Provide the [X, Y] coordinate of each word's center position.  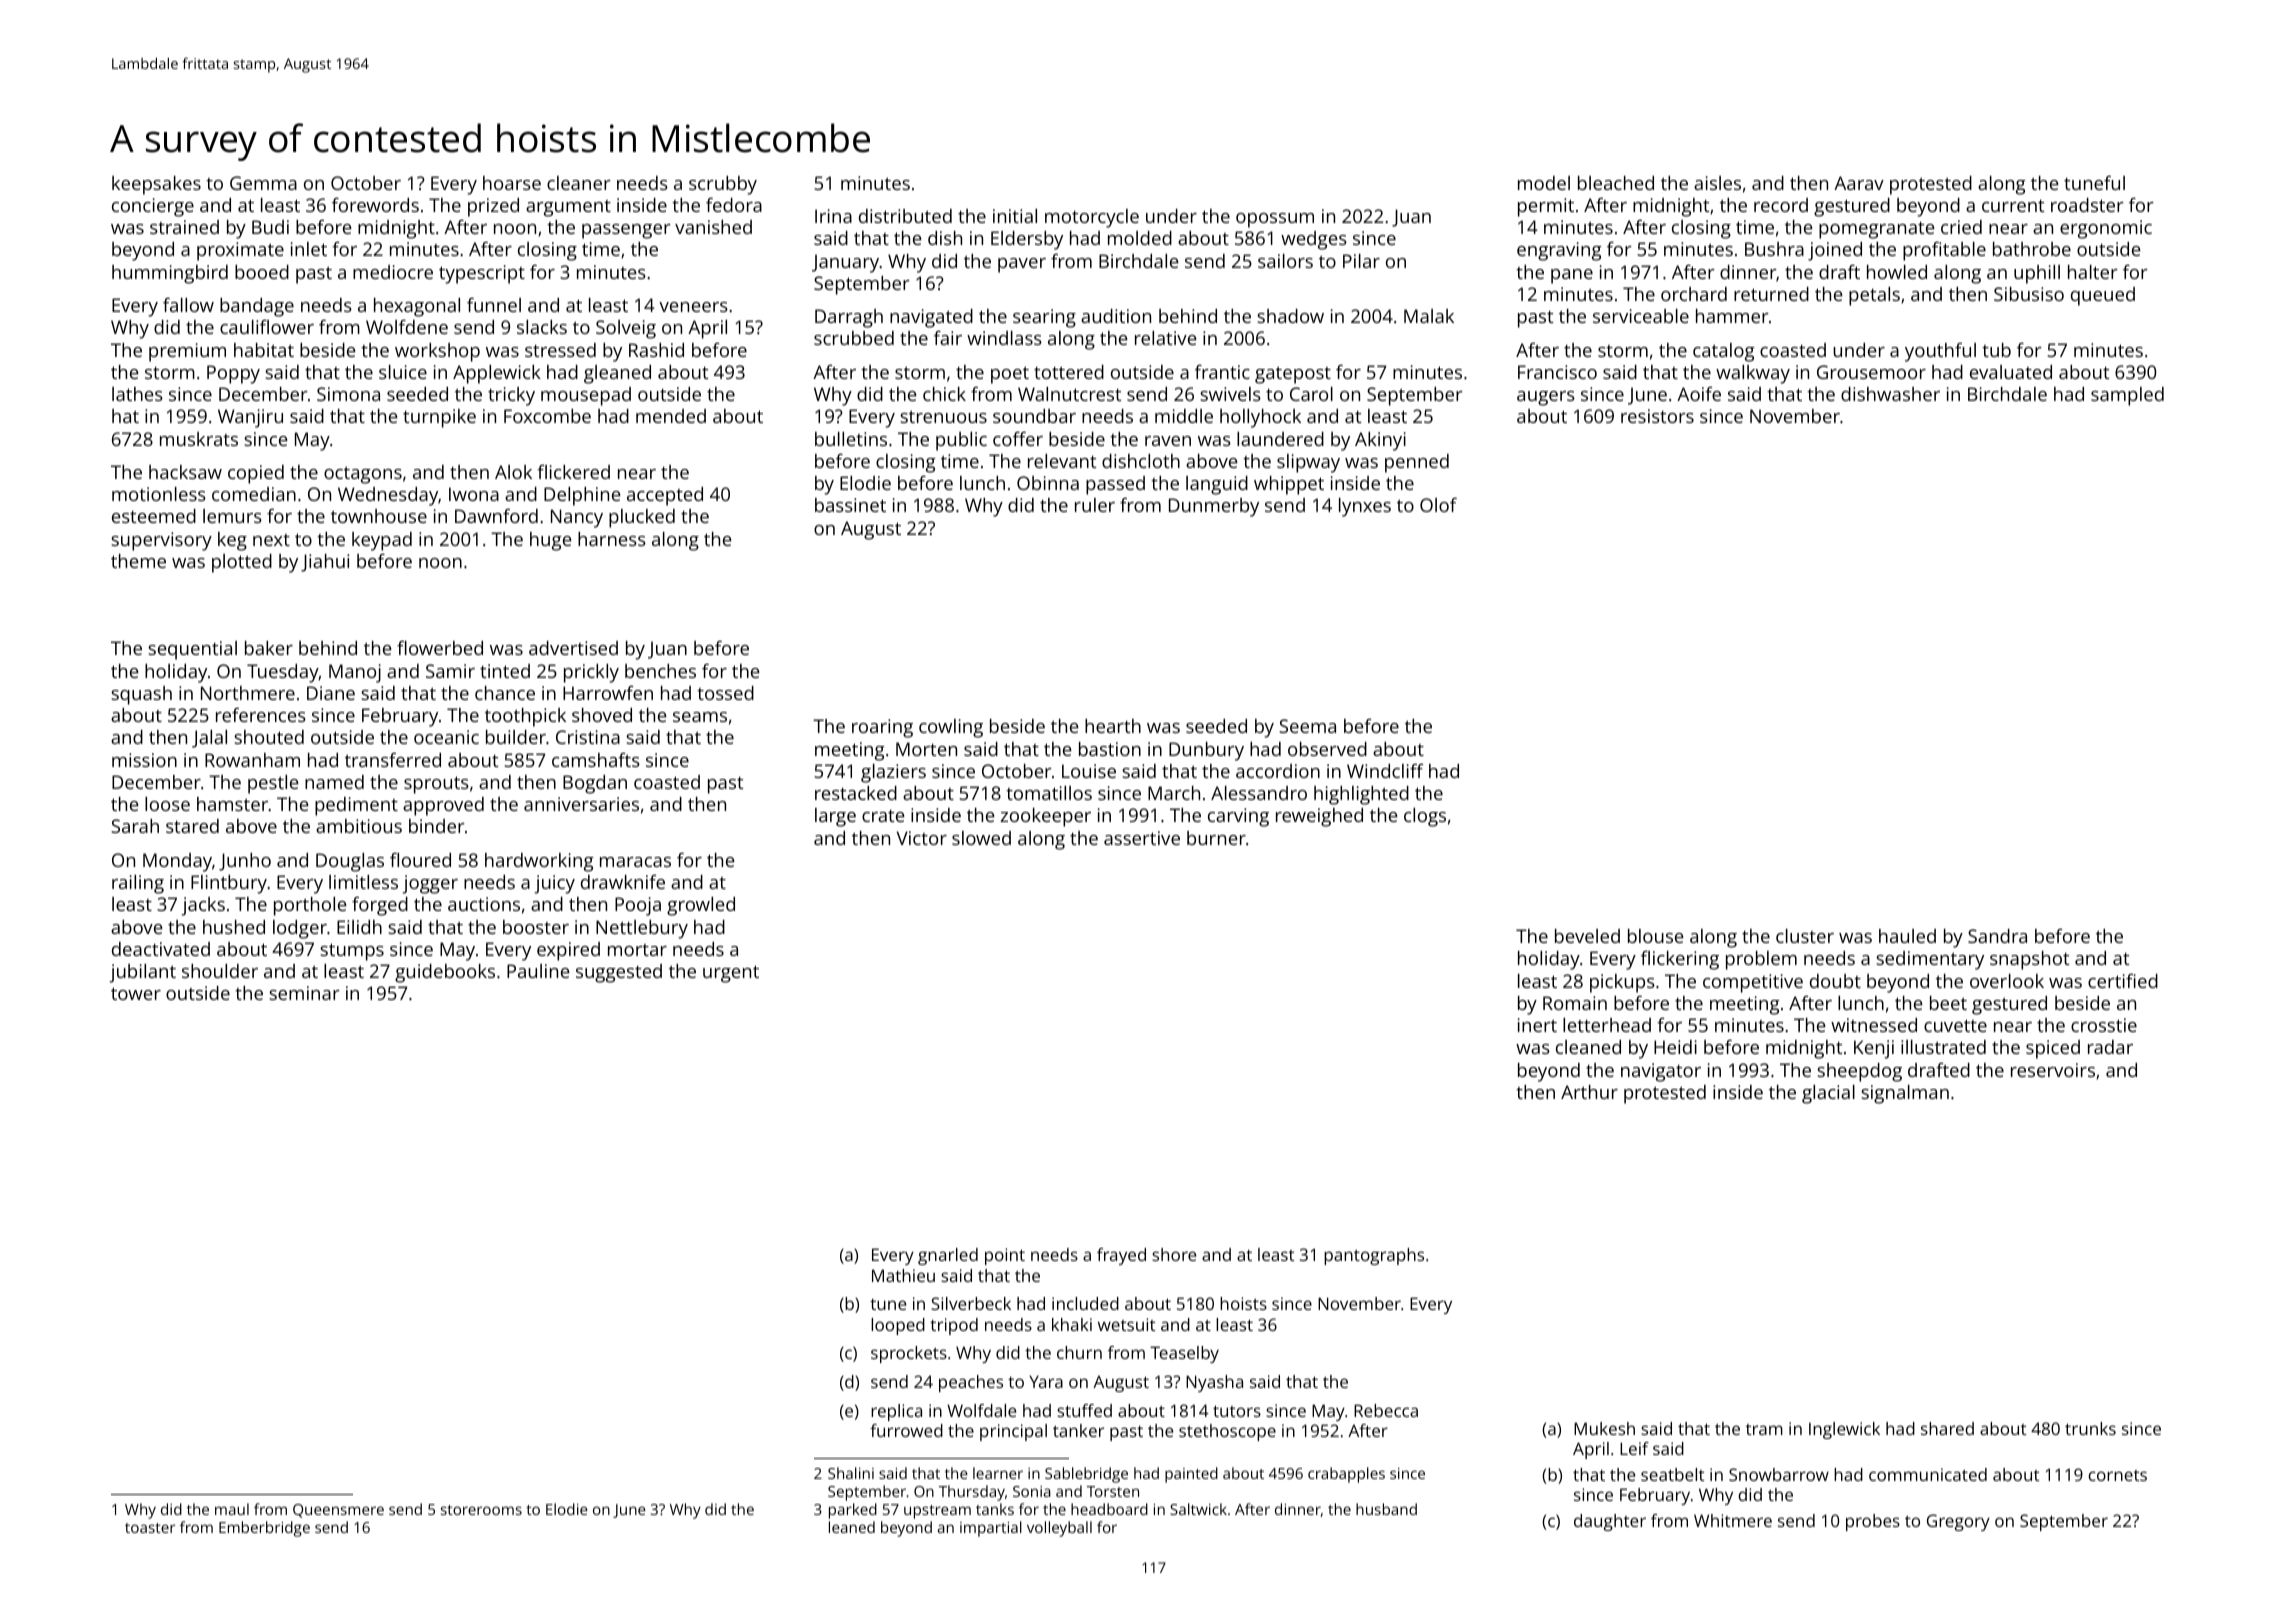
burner [1216, 838]
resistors [1657, 416]
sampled [2127, 396]
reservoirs [2053, 1070]
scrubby [723, 185]
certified [2123, 980]
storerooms [481, 1510]
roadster [2087, 205]
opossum [1275, 220]
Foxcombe [547, 416]
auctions [484, 904]
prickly [591, 673]
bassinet [850, 505]
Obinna [1048, 483]
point [1005, 1256]
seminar [304, 993]
